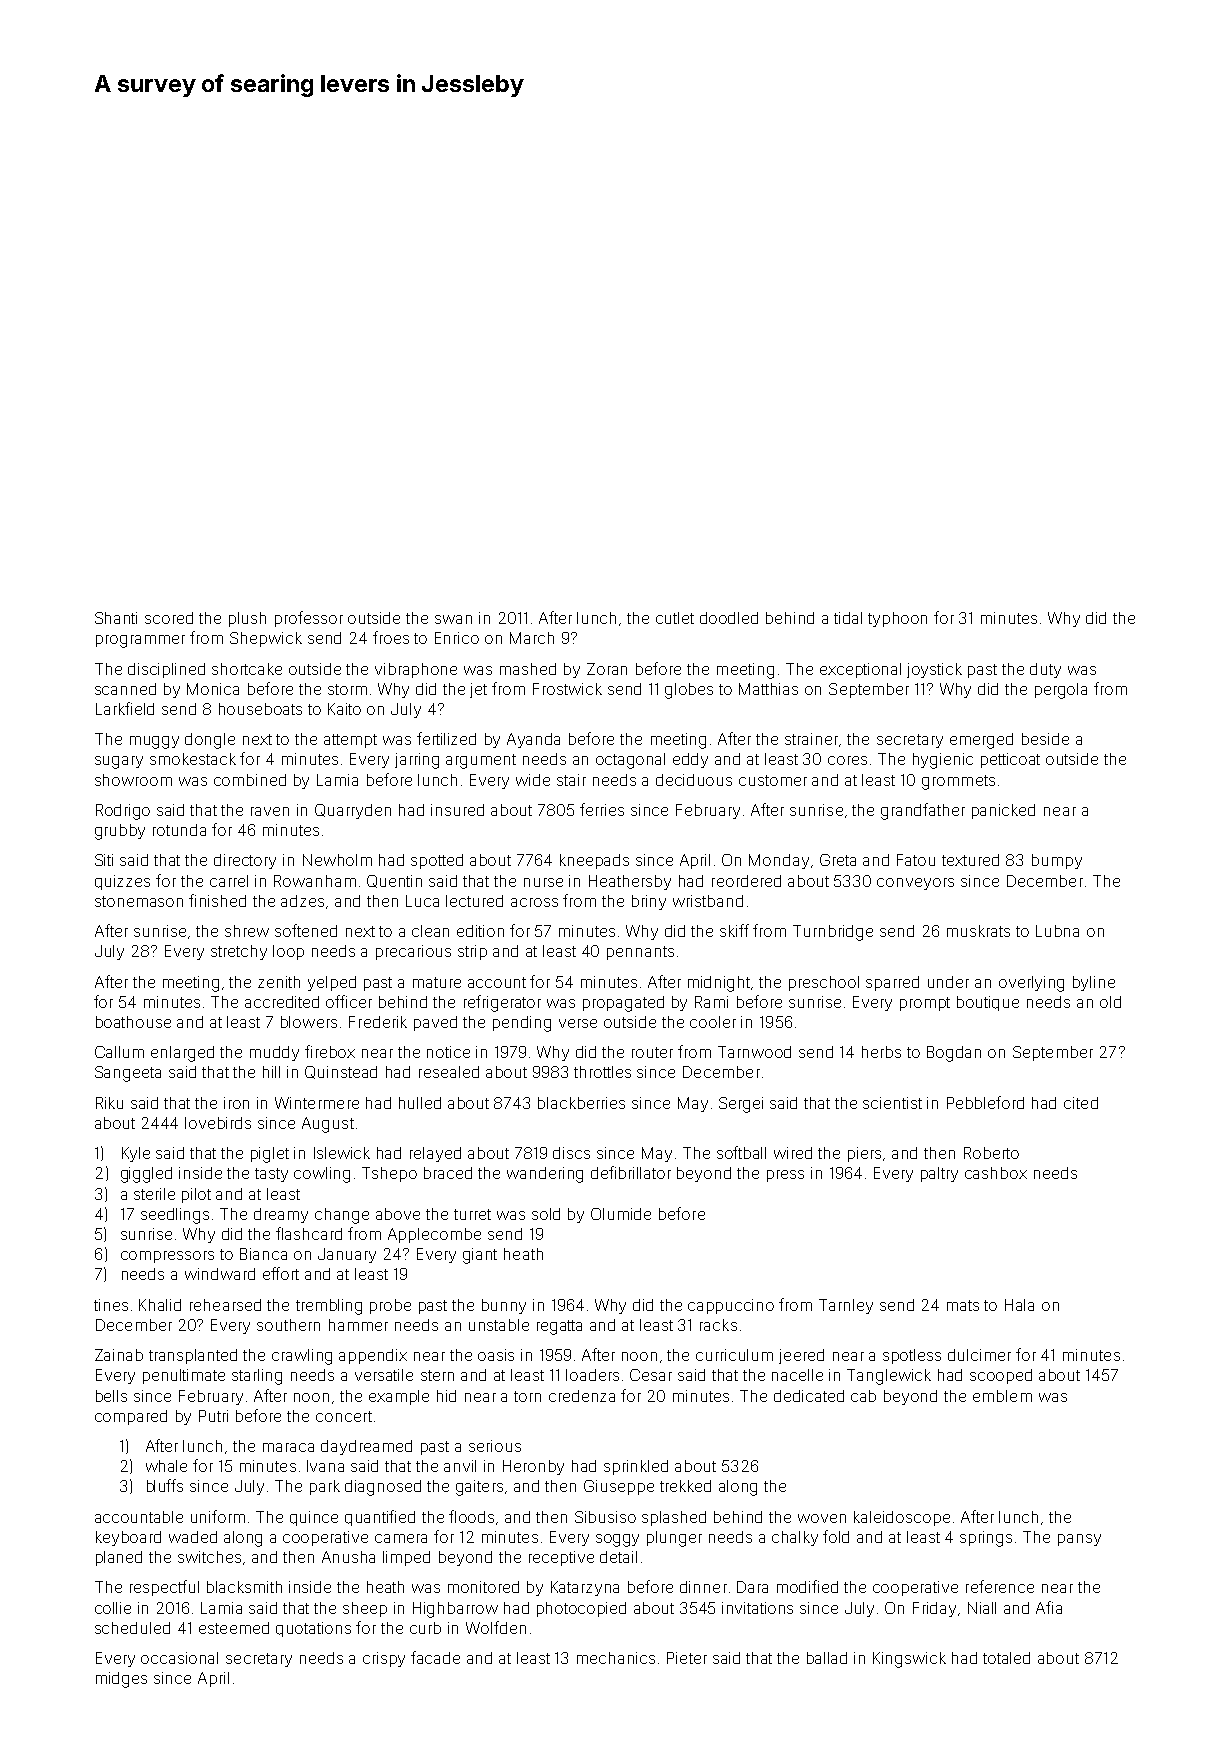 The image size is (1232, 1742). Describe the element at coordinates (934, 670) in the screenshot. I see `joystick` at that location.
